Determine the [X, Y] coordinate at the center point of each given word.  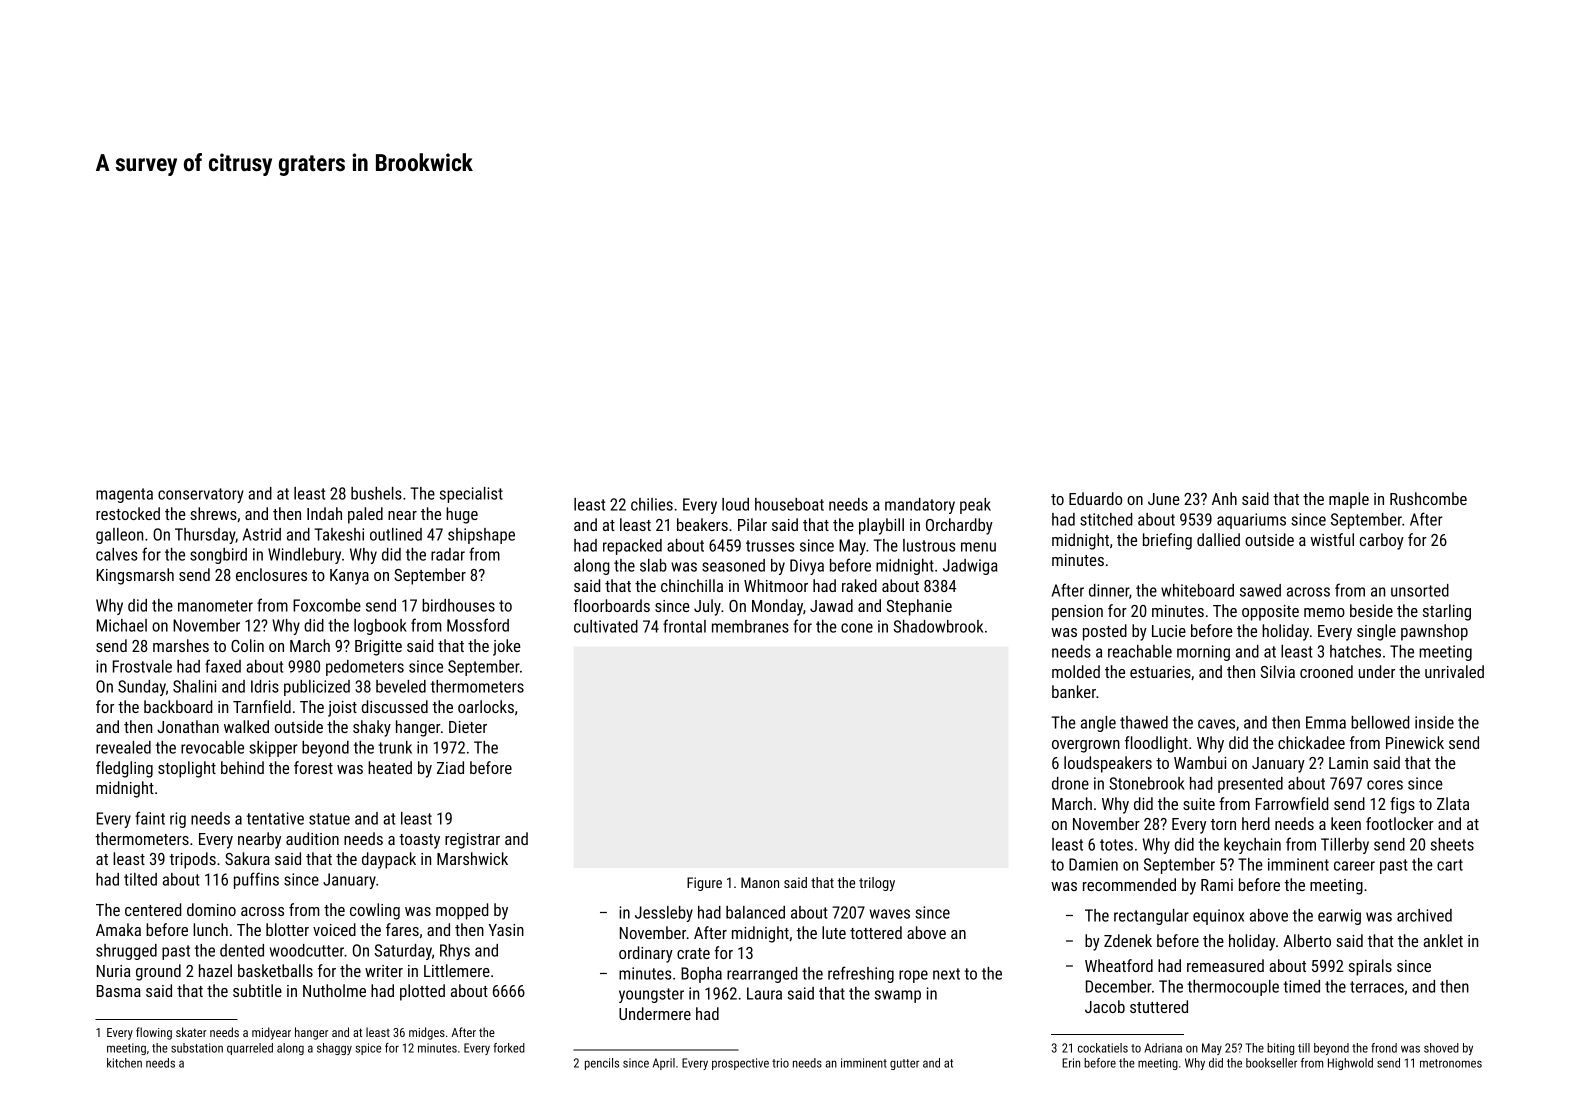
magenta [124, 495]
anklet [1443, 940]
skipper [273, 749]
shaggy [334, 1049]
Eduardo [1095, 498]
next [946, 974]
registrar [472, 841]
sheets [1452, 844]
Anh [1224, 498]
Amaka [118, 929]
